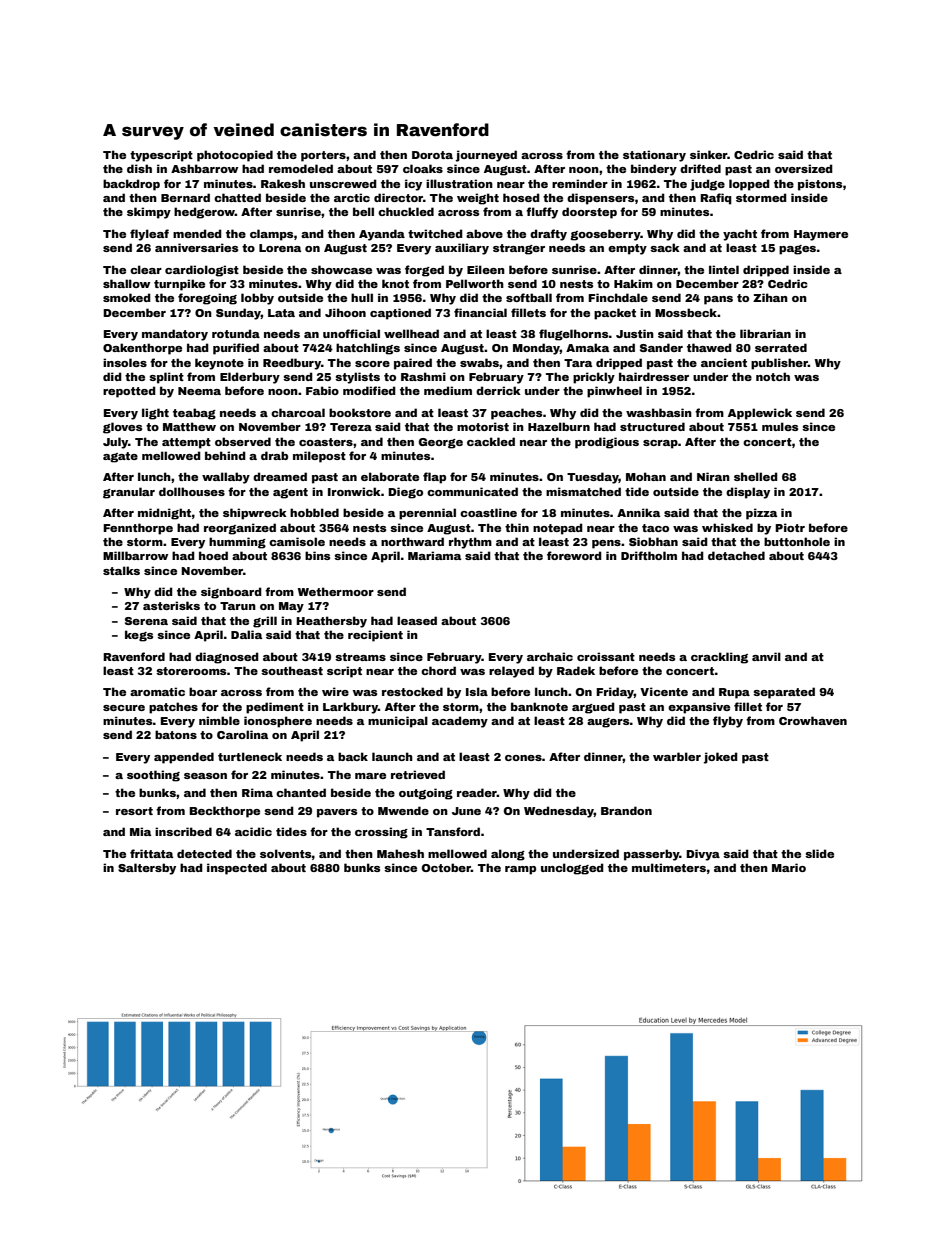  Describe the element at coordinates (486, 156) in the screenshot. I see `journeyed` at that location.
